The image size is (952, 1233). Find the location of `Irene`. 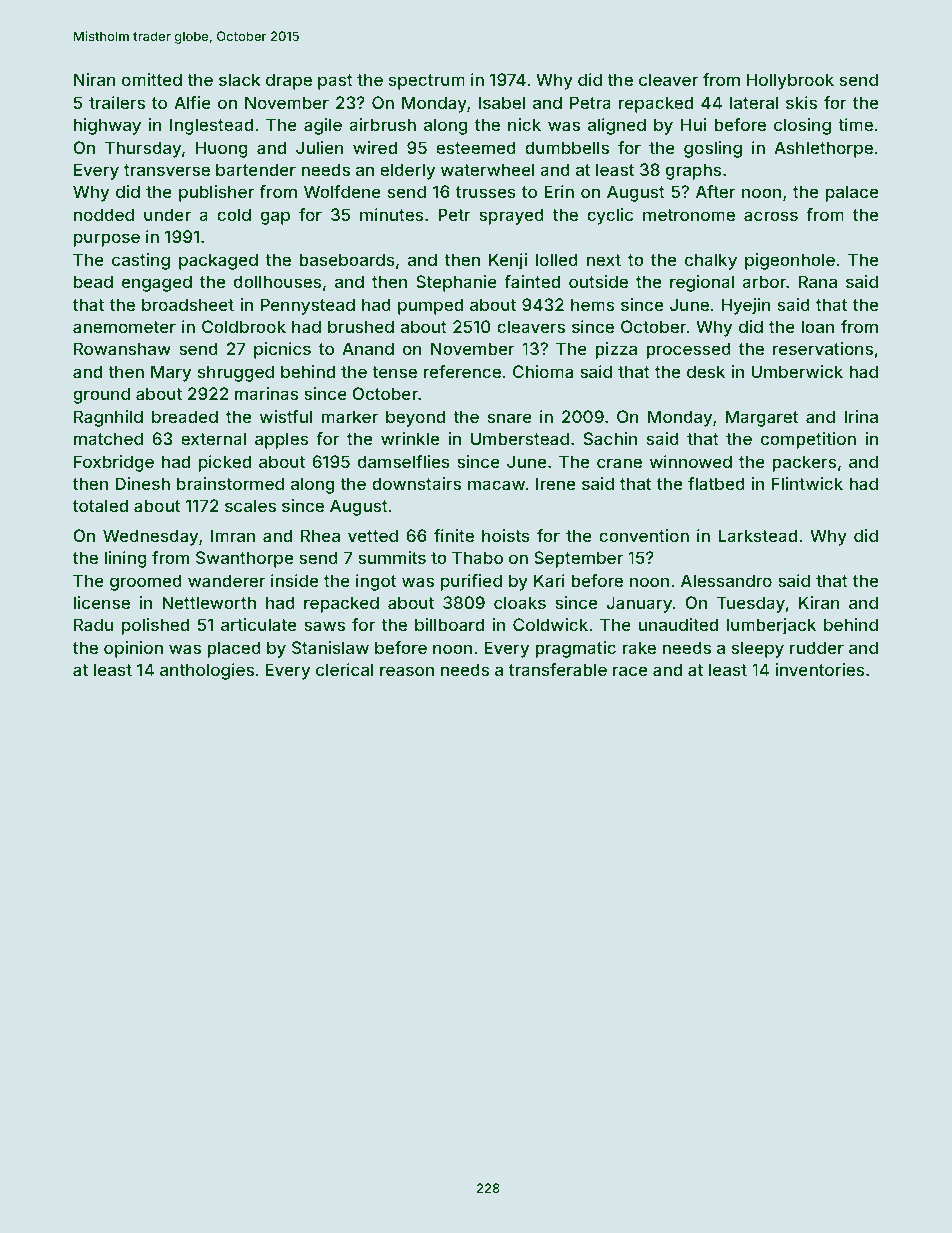

Irene is located at coordinates (556, 483).
